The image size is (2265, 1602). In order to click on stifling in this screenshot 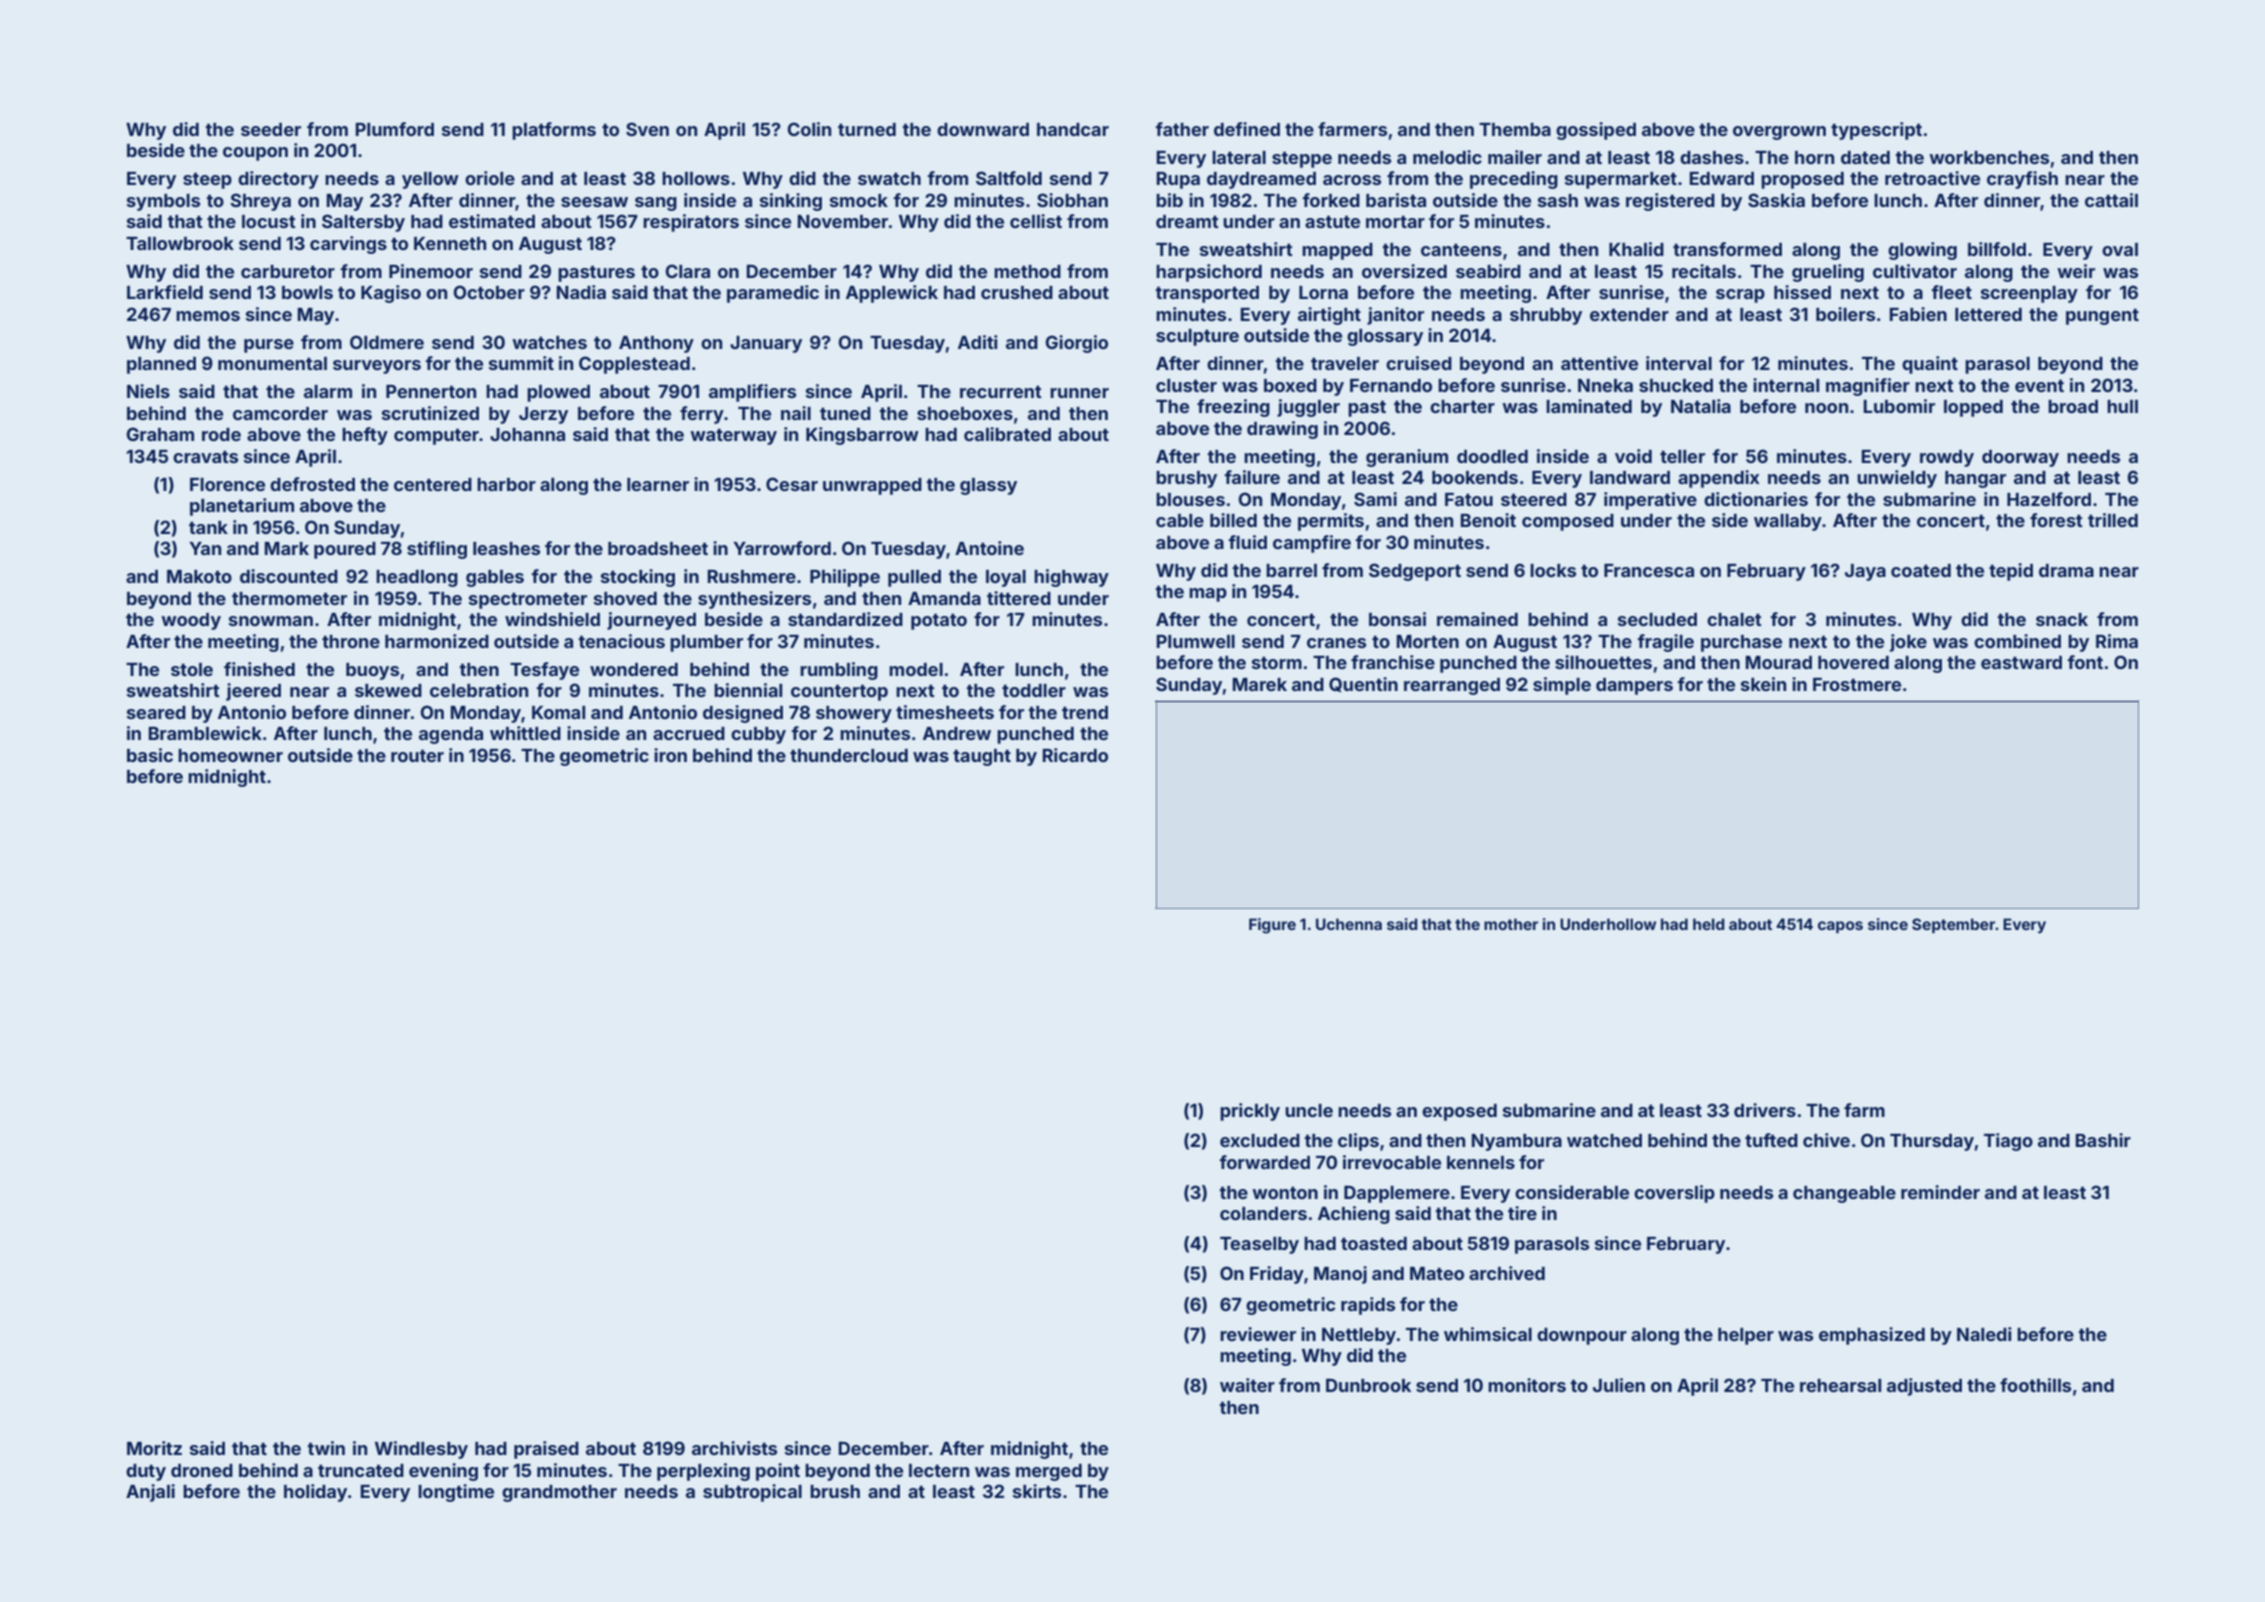, I will do `click(437, 550)`.
